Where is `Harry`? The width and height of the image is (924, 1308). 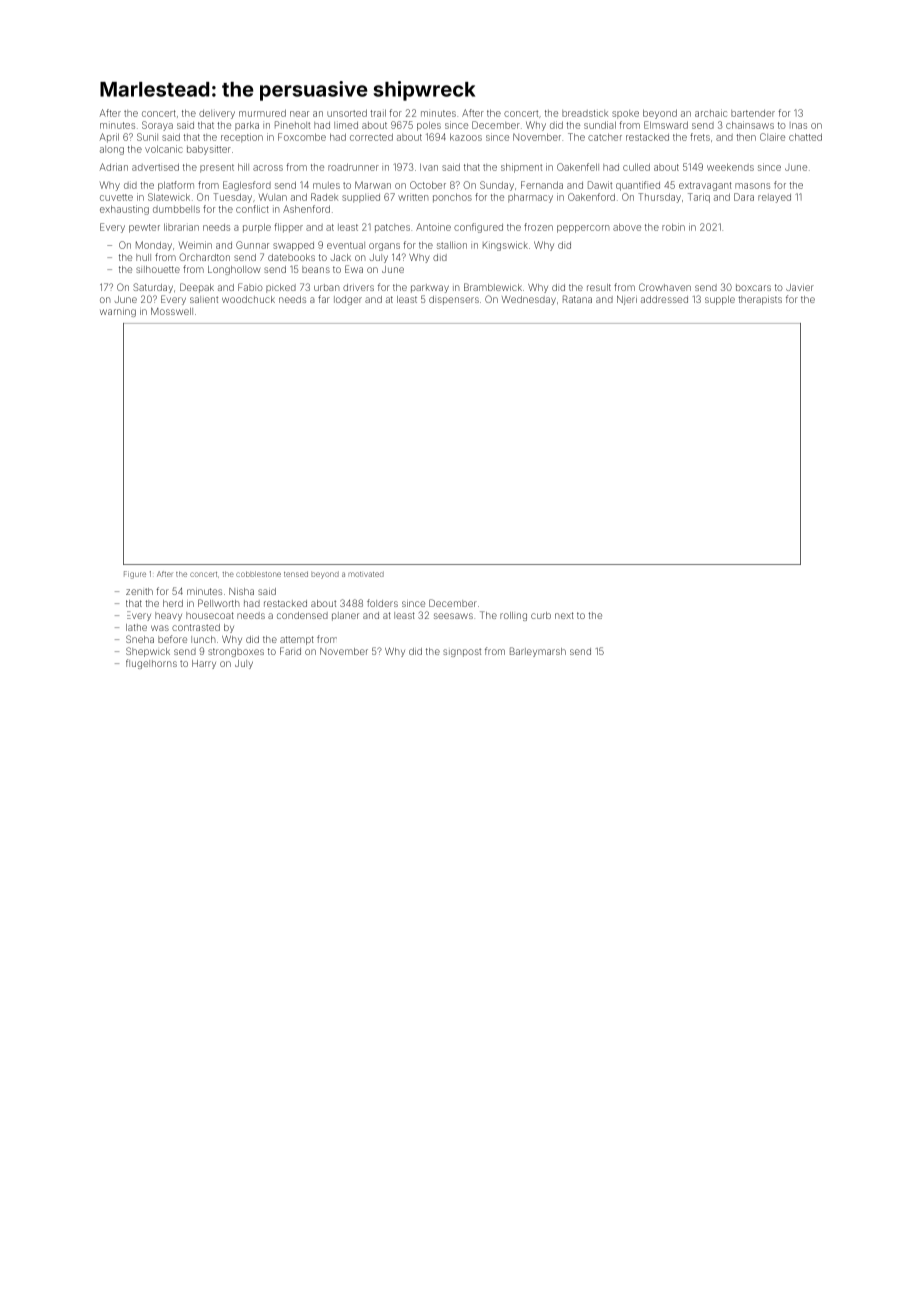 Harry is located at coordinates (204, 664).
